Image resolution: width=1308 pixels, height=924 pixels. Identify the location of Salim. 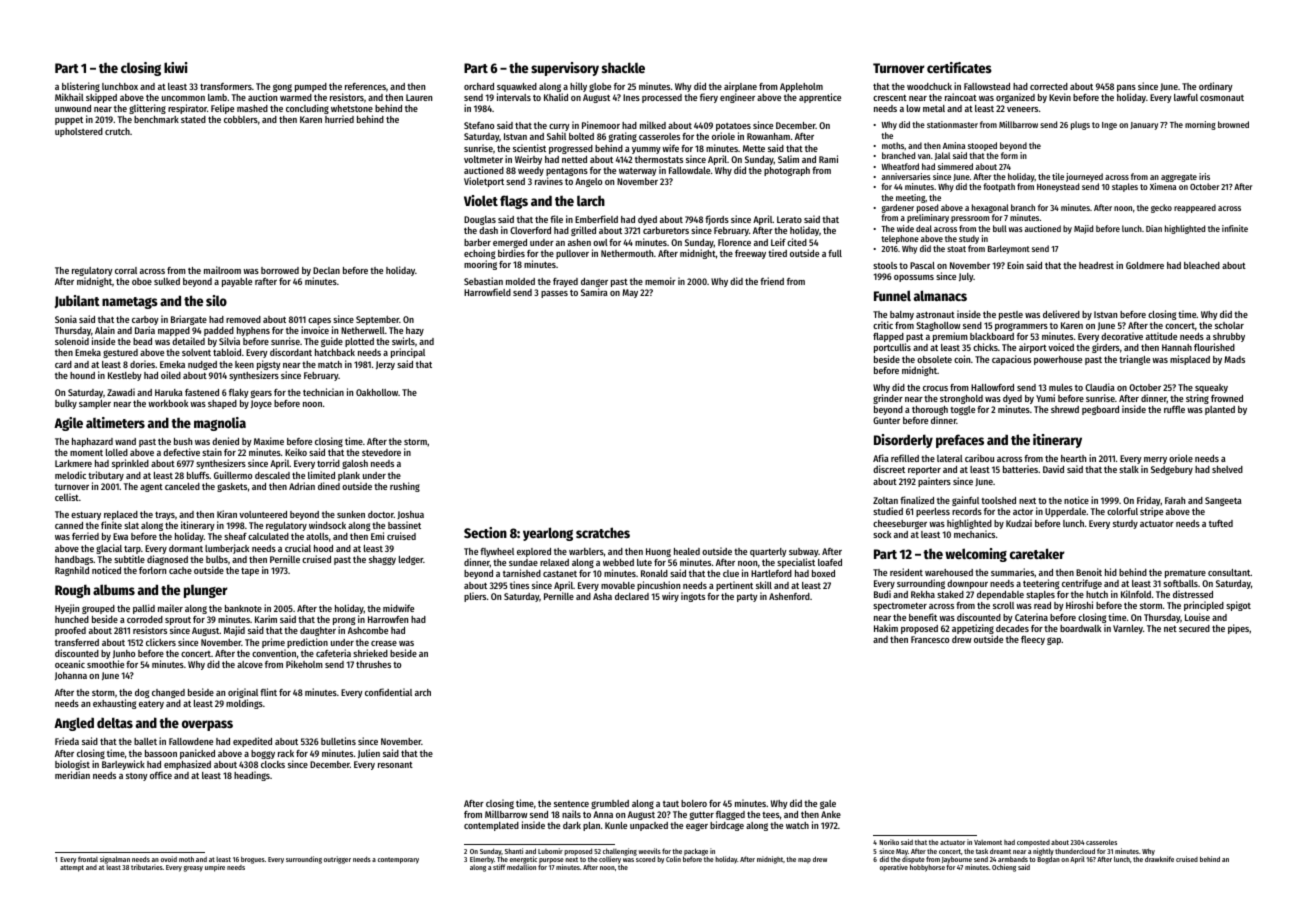
(788, 159).
